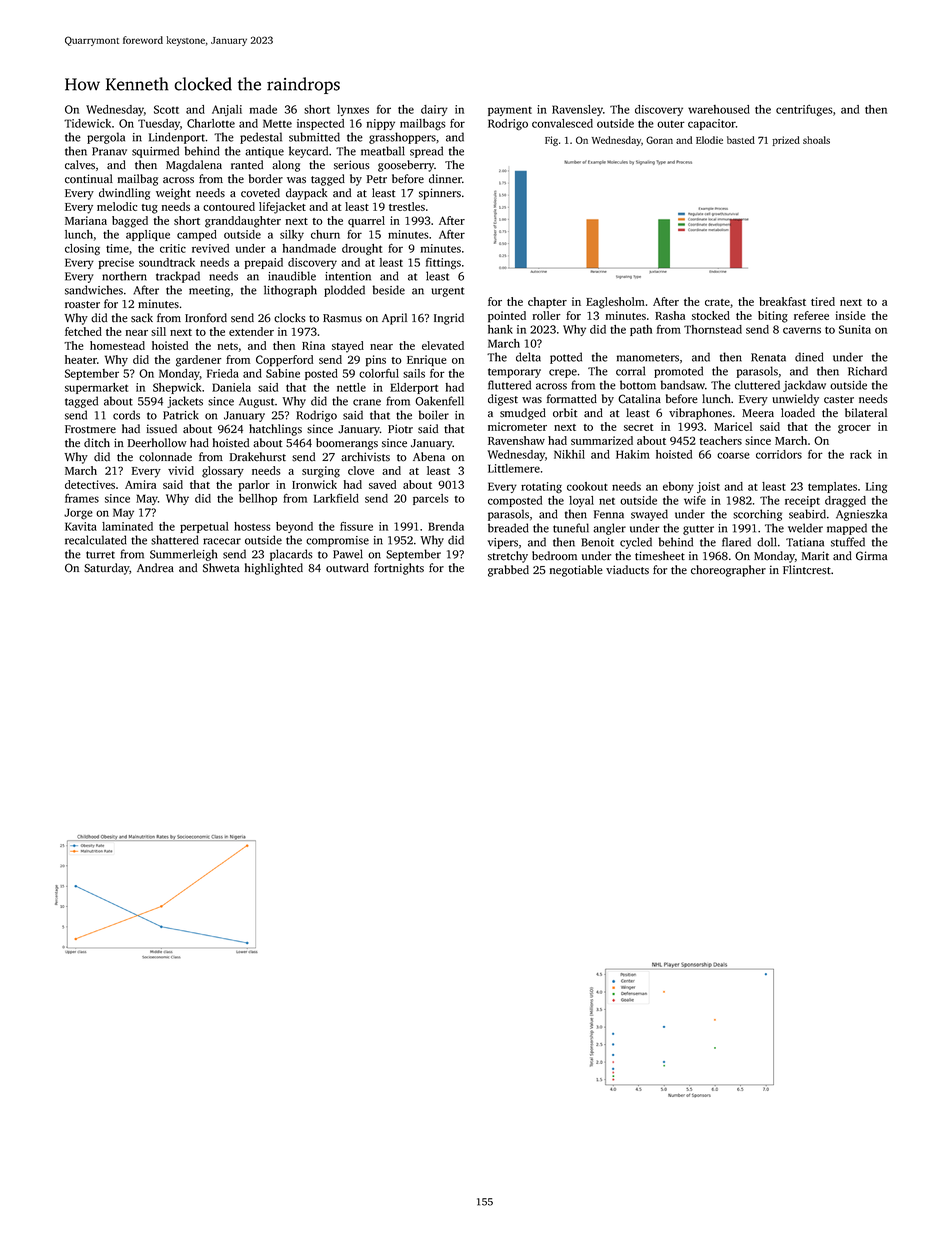 The image size is (952, 1233). Describe the element at coordinates (547, 303) in the document. I see `chapter` at that location.
